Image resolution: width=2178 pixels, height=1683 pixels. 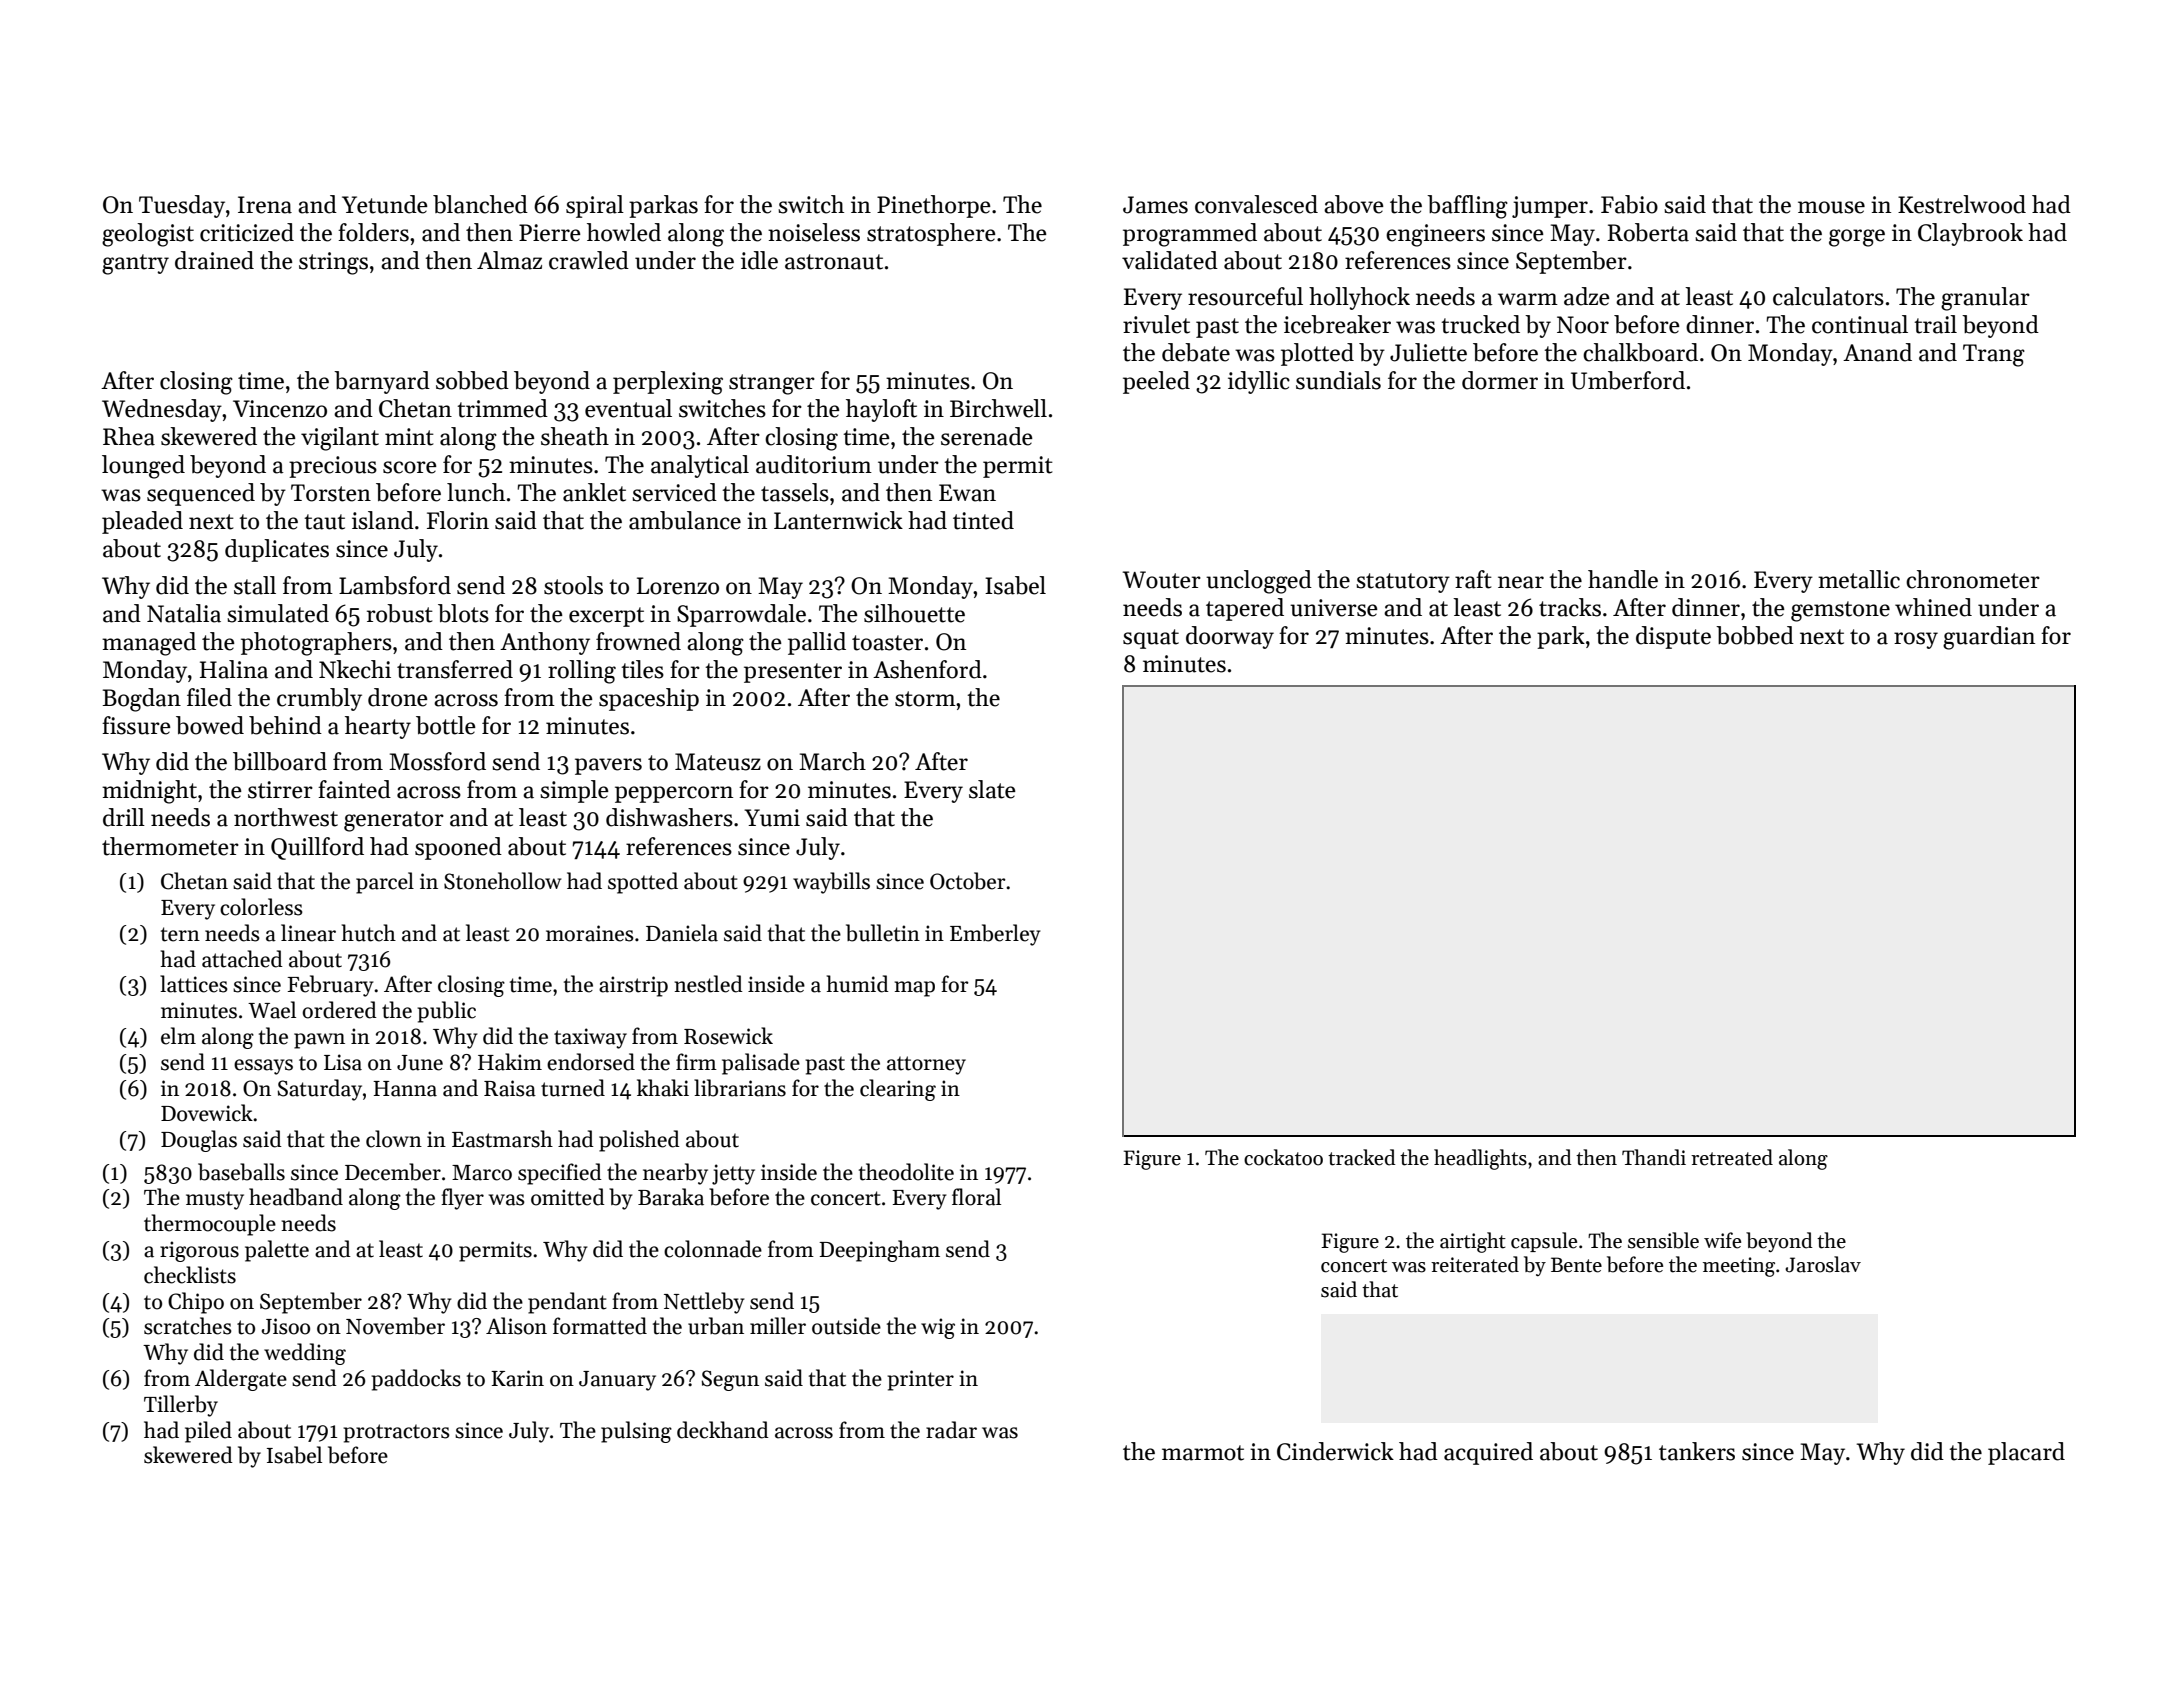 I want to click on hayloft, so click(x=881, y=410).
